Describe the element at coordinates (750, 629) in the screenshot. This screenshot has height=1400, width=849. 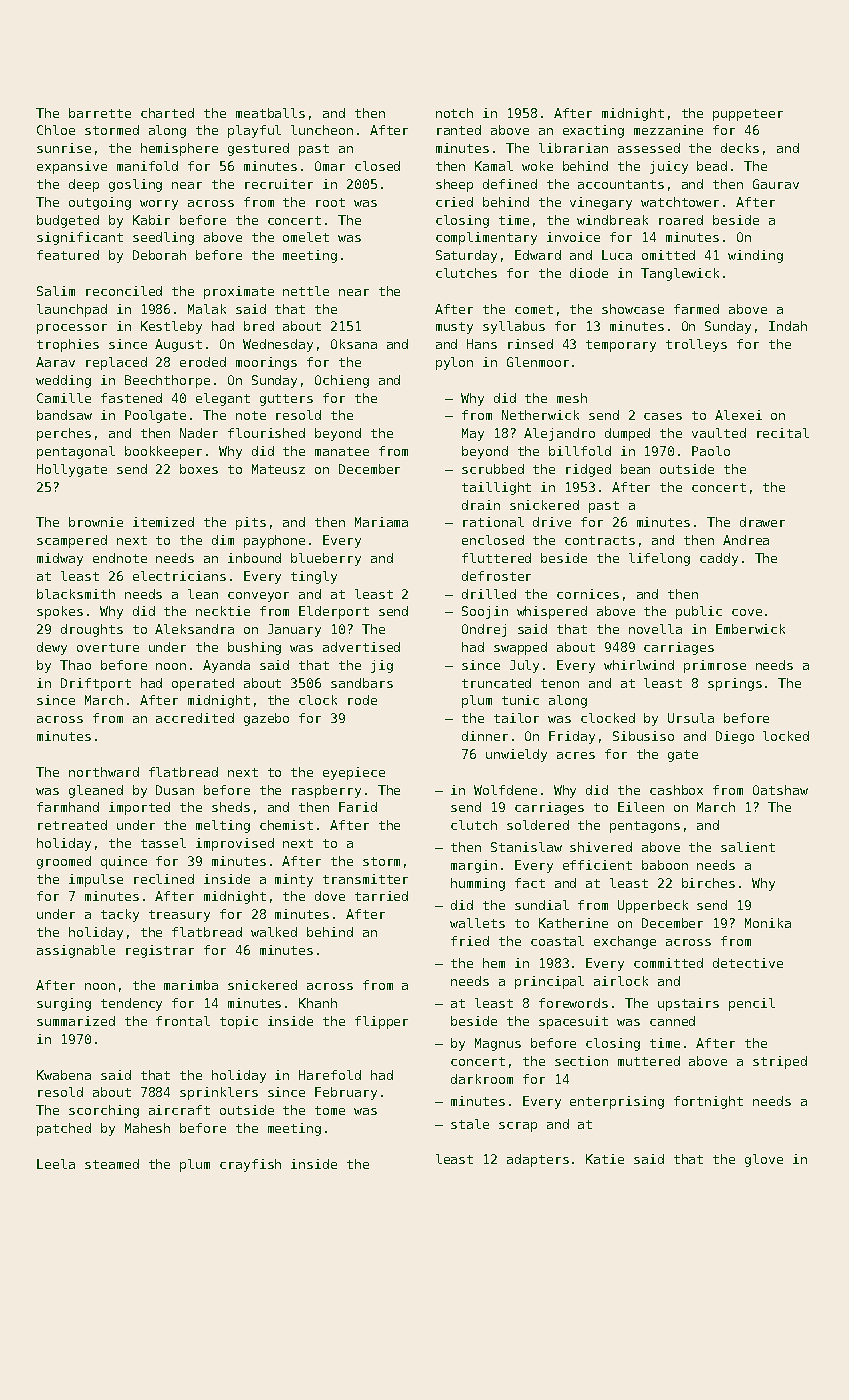
I see `Emberwick` at that location.
